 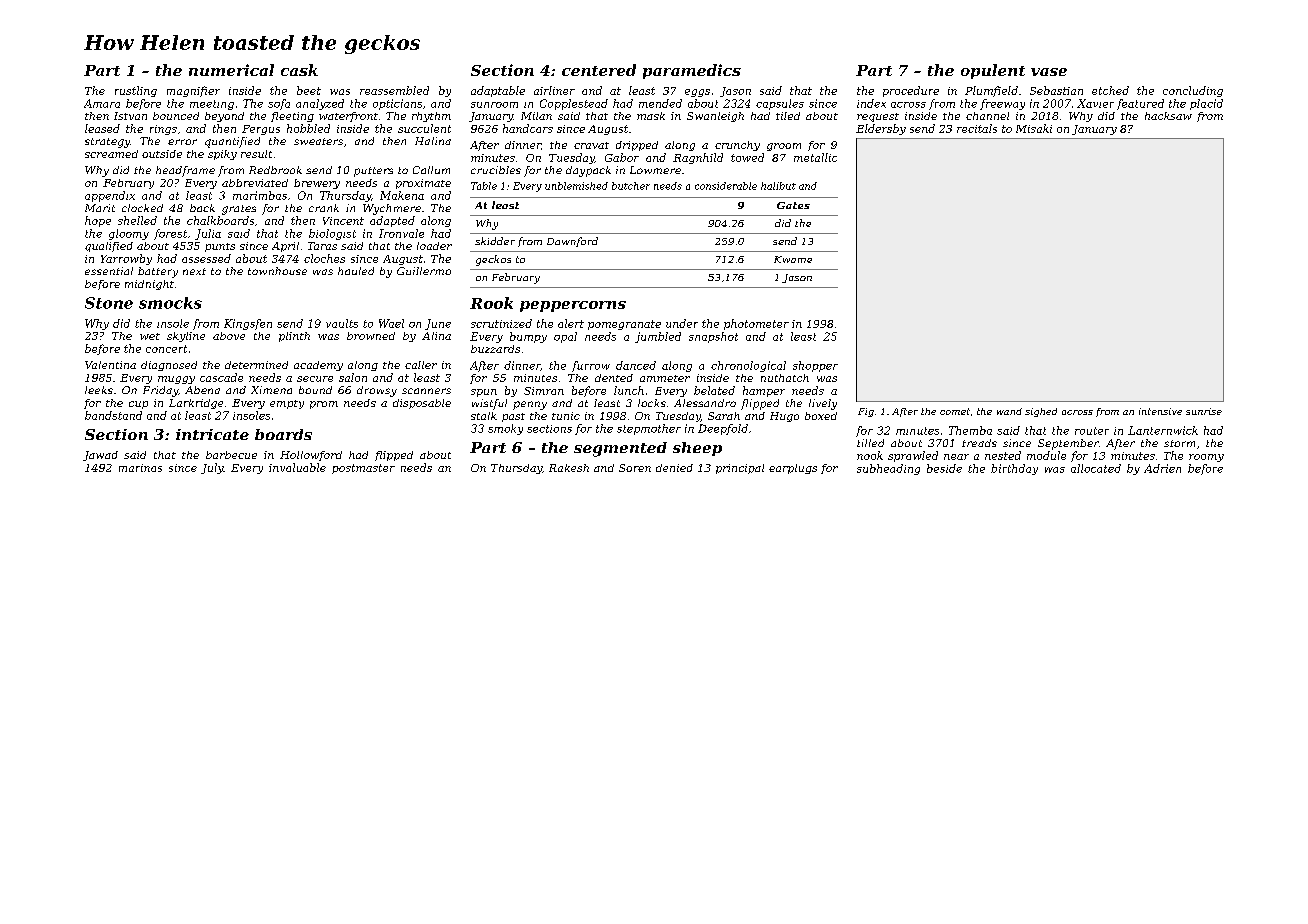 I want to click on photometer, so click(x=756, y=324).
